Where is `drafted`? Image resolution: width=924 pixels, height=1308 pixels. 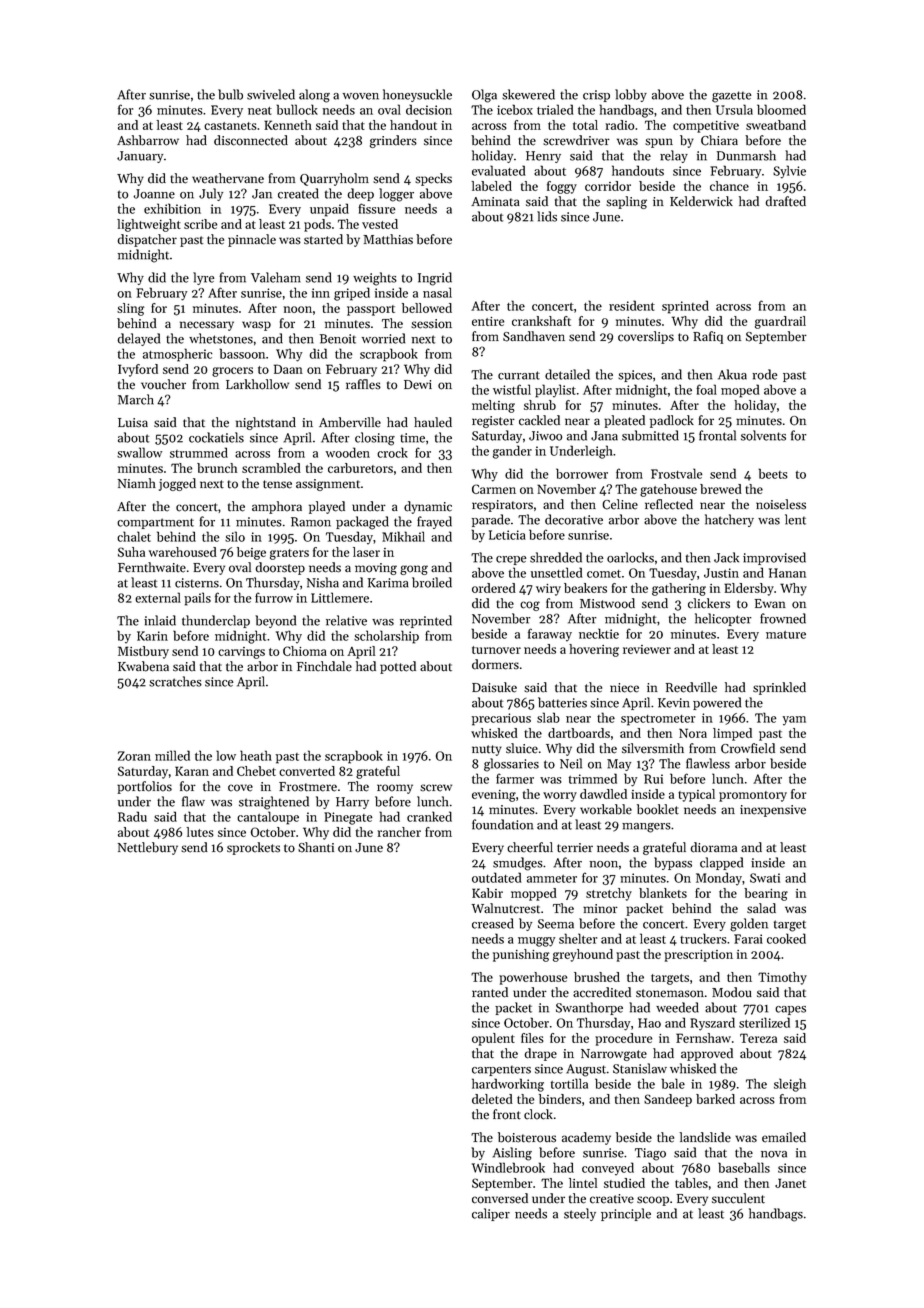 drafted is located at coordinates (786, 201).
